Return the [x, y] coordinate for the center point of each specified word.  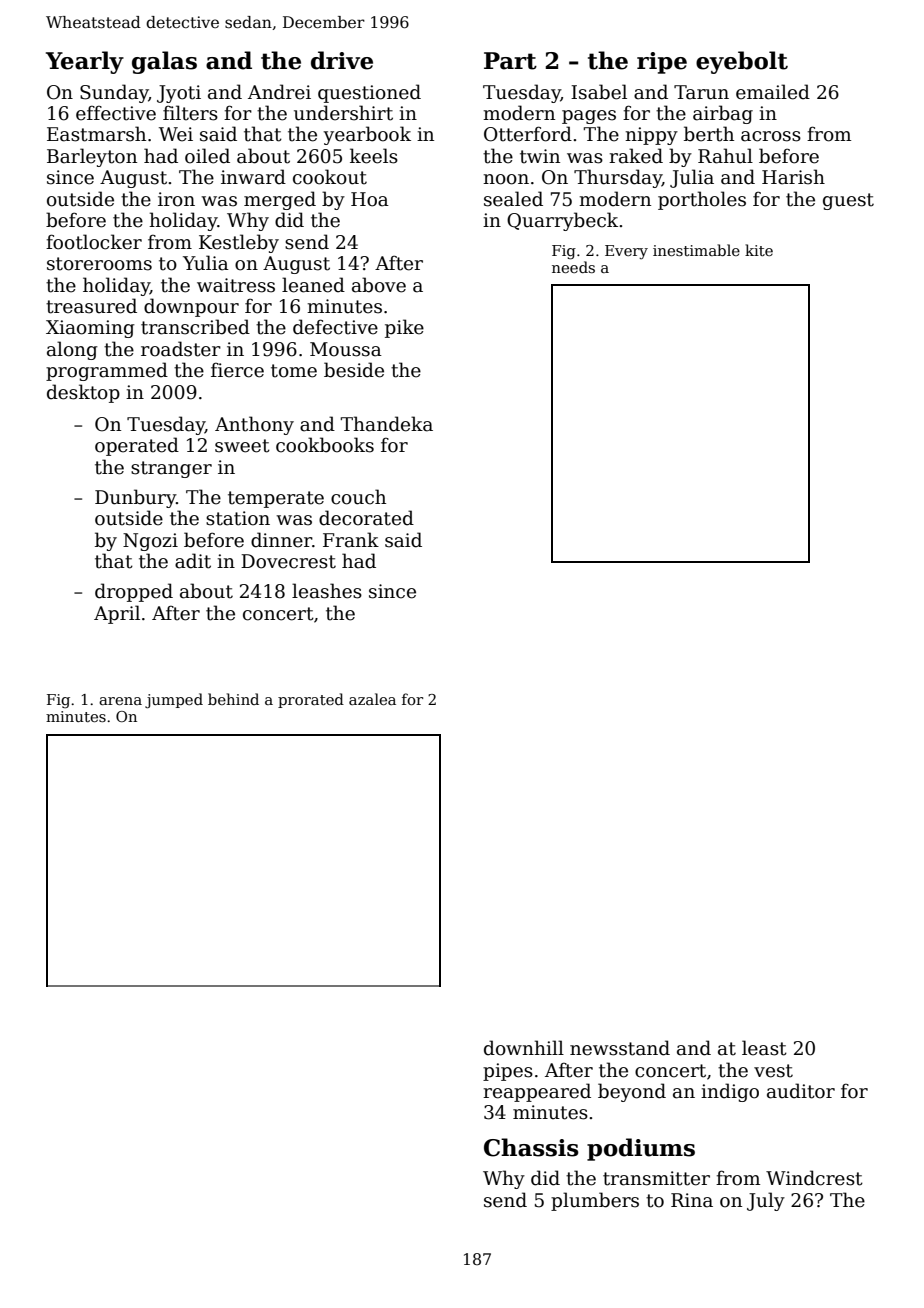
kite [759, 250]
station [238, 518]
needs [573, 267]
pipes [508, 1072]
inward [253, 177]
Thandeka [387, 424]
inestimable [696, 250]
